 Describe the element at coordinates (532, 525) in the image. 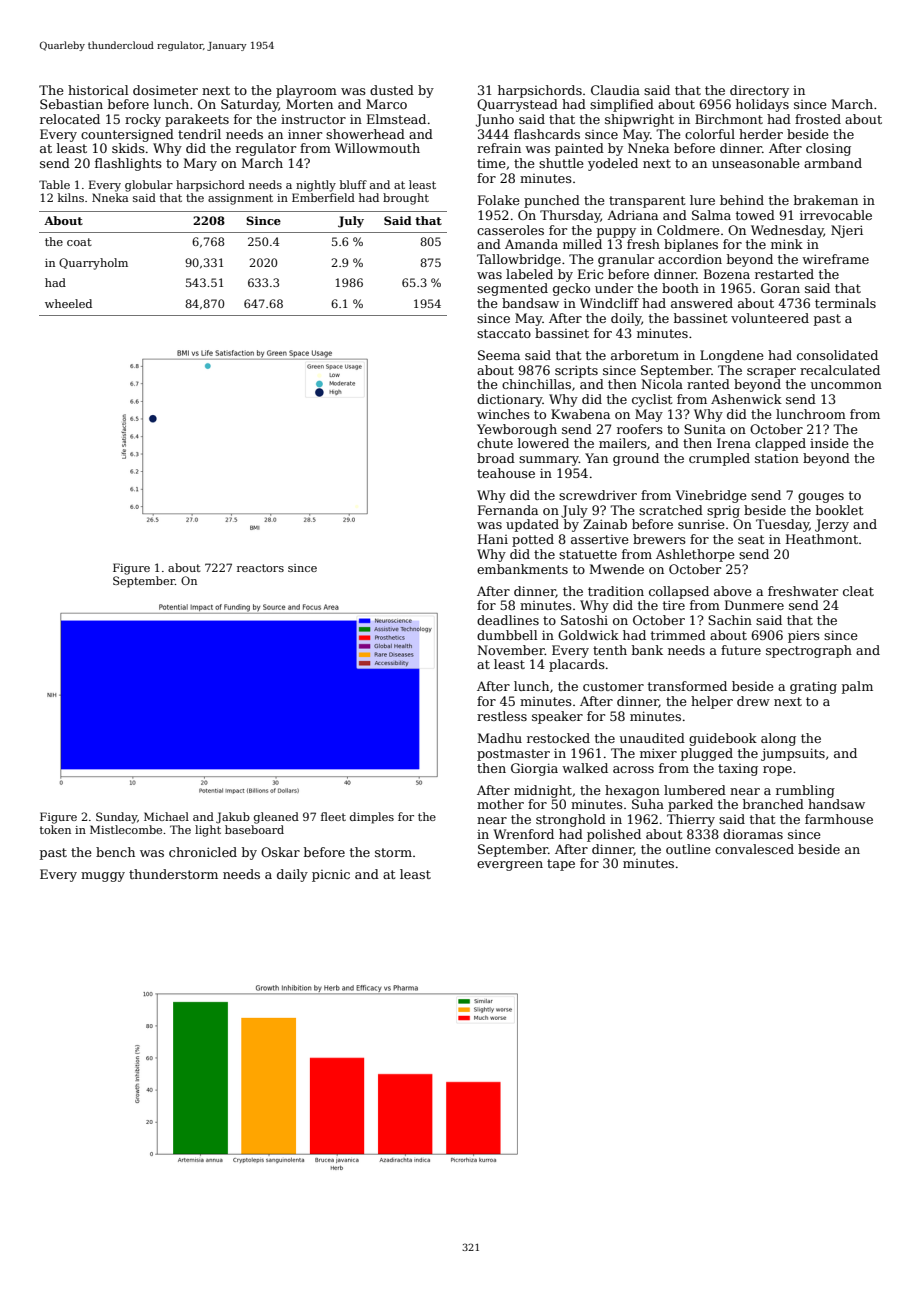

I see `updated` at that location.
